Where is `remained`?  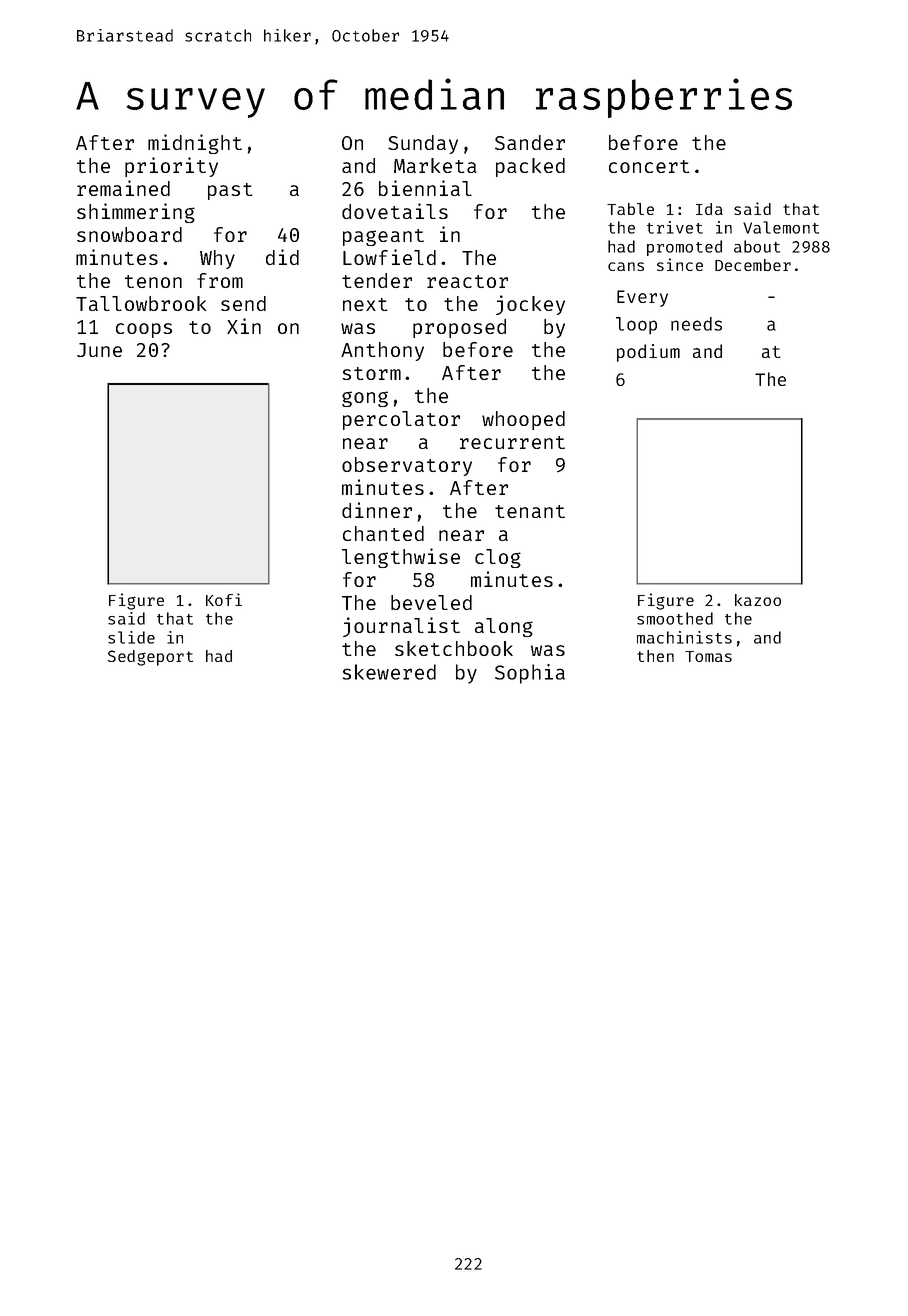 remained is located at coordinates (123, 188).
